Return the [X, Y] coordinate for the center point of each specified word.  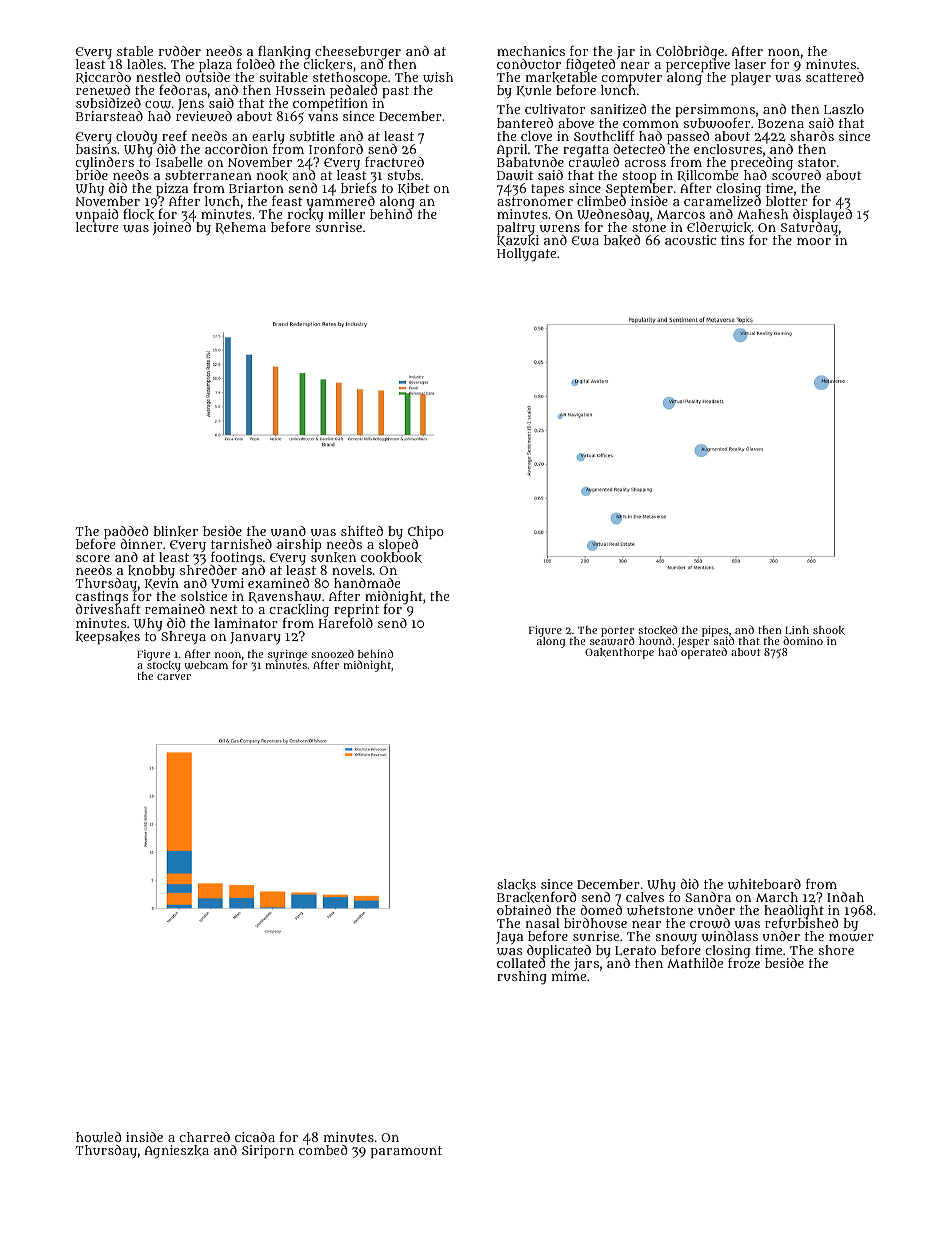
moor [814, 241]
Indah [845, 897]
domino [803, 640]
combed [323, 1150]
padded [126, 533]
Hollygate [526, 255]
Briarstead [109, 116]
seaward [612, 641]
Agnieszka [176, 1152]
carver [174, 677]
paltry [517, 229]
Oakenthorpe [619, 653]
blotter [787, 201]
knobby [151, 572]
